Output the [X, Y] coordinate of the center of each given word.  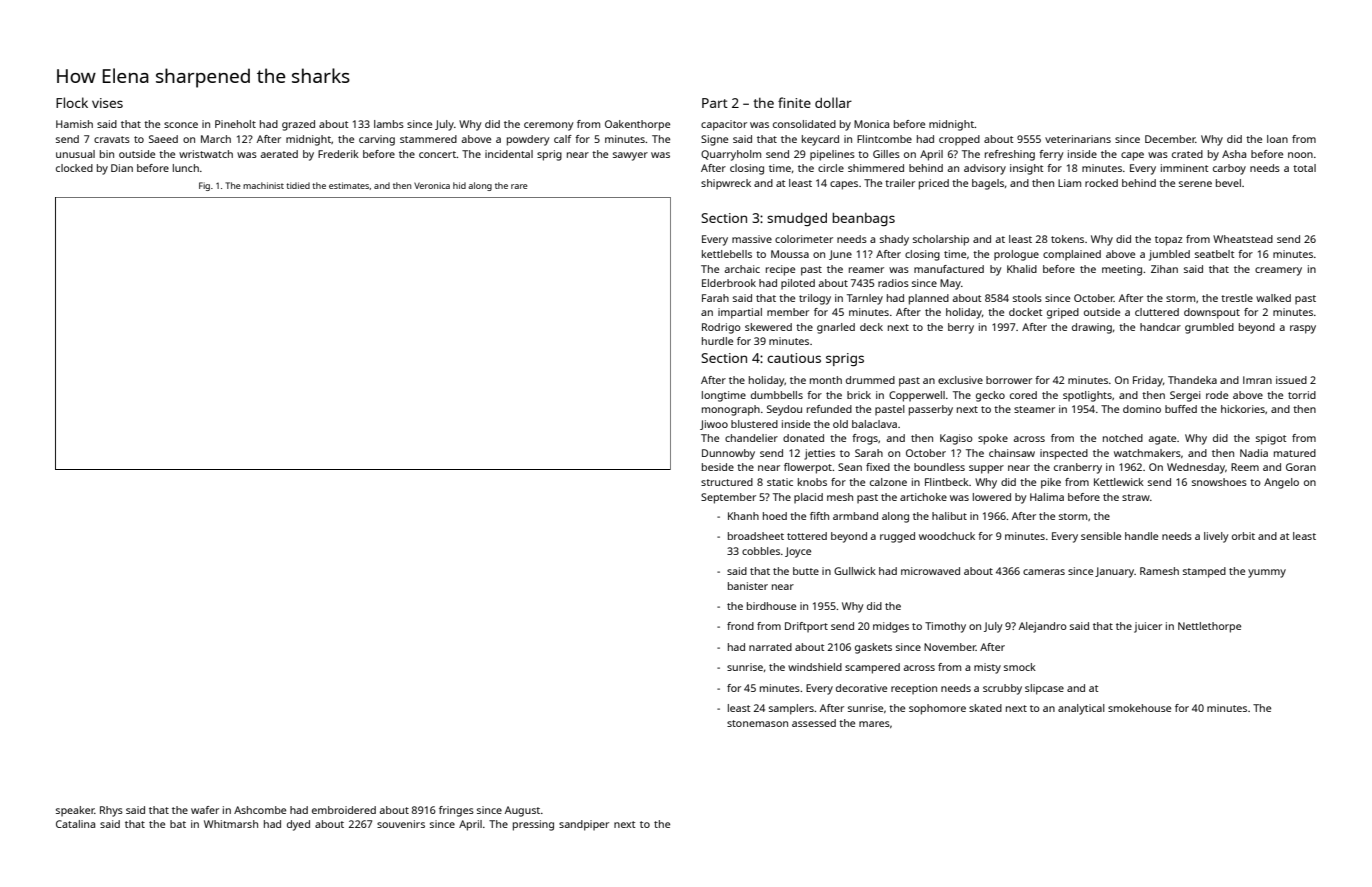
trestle [1237, 298]
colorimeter [804, 239]
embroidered [344, 810]
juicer [1148, 627]
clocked [74, 168]
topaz [1168, 241]
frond [740, 626]
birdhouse [771, 606]
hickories [1243, 409]
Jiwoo [714, 425]
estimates [349, 186]
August [522, 811]
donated [803, 438]
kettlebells [727, 254]
